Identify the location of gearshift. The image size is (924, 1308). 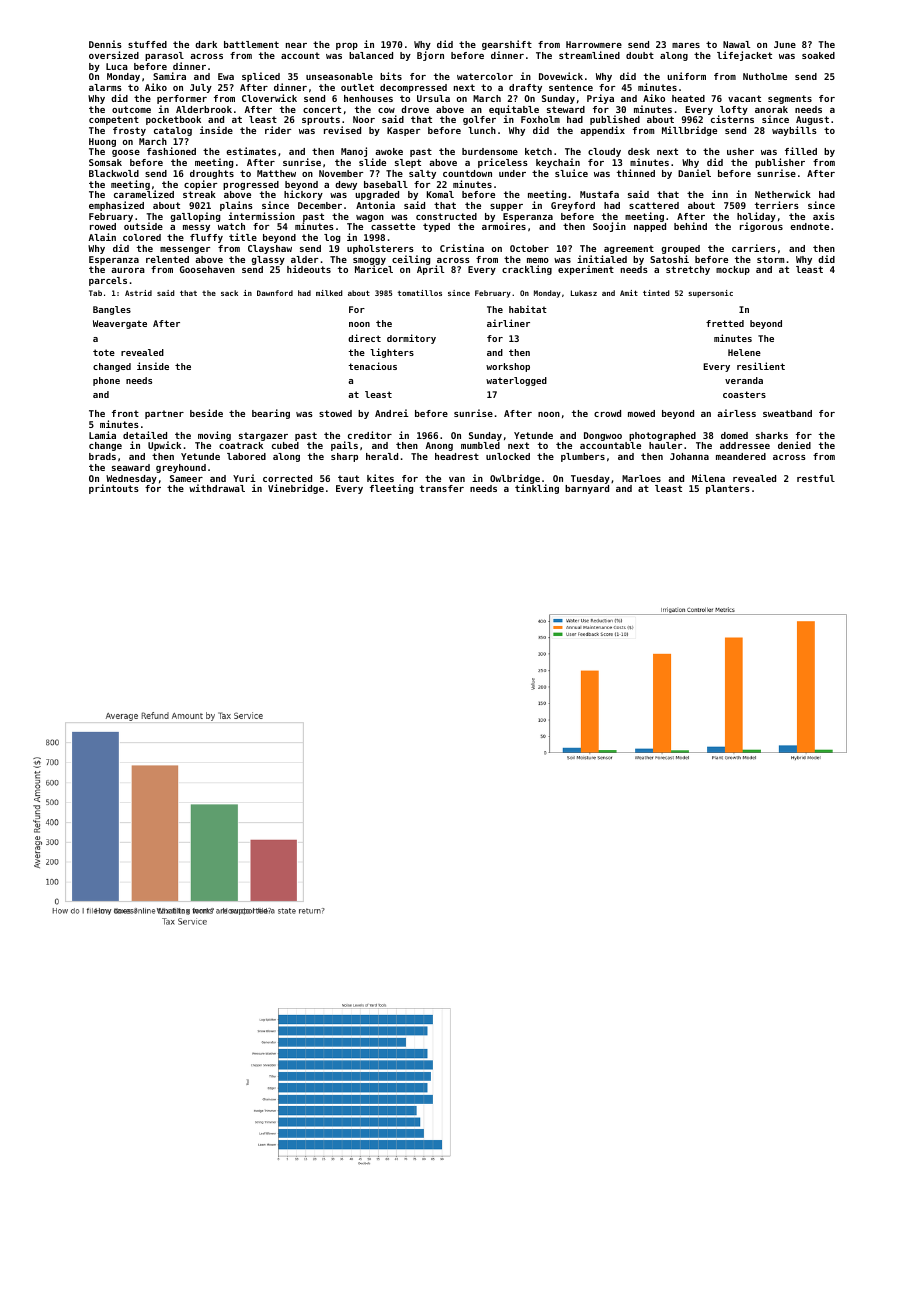
(507, 45).
